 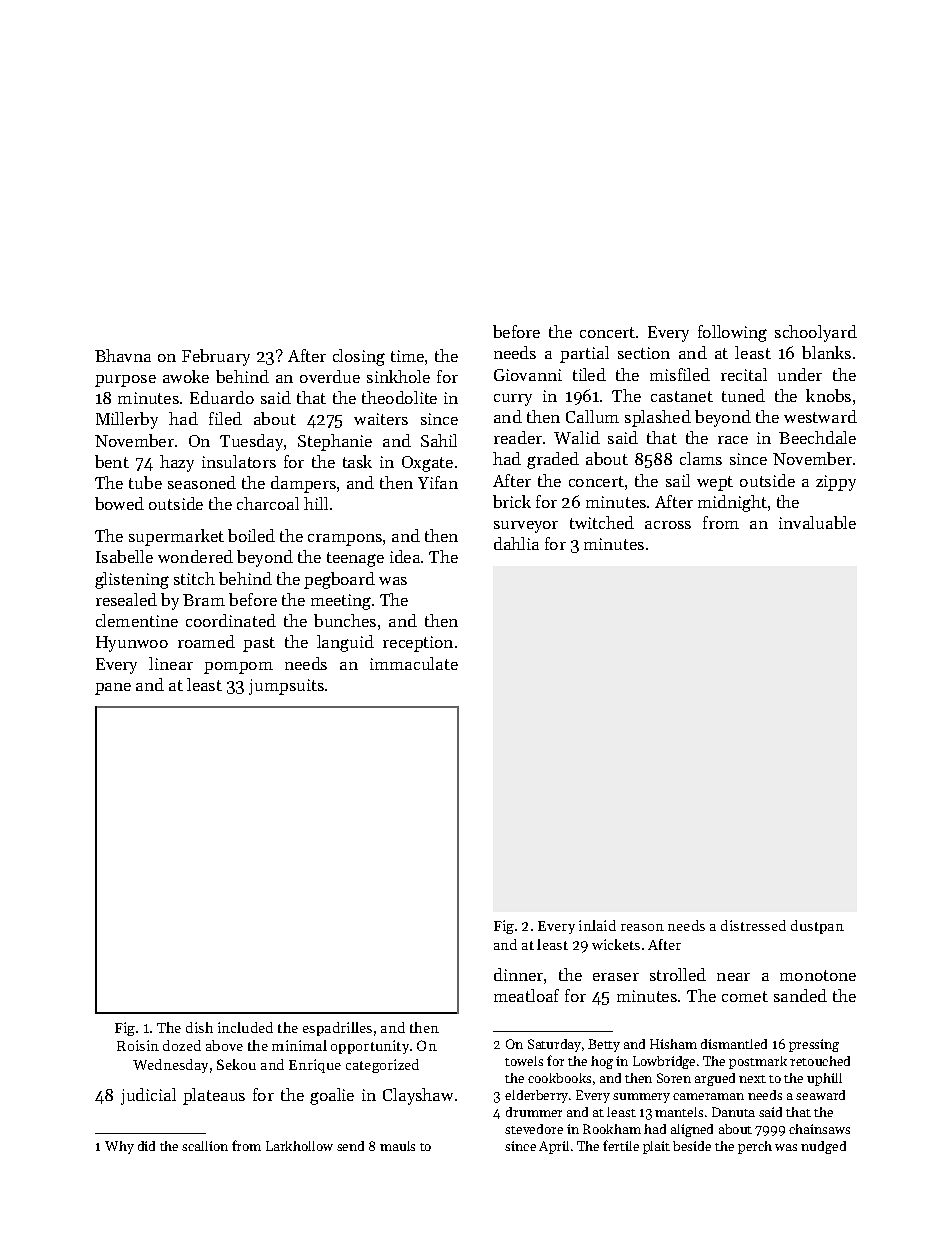 What do you see at coordinates (112, 461) in the screenshot?
I see `bent` at bounding box center [112, 461].
